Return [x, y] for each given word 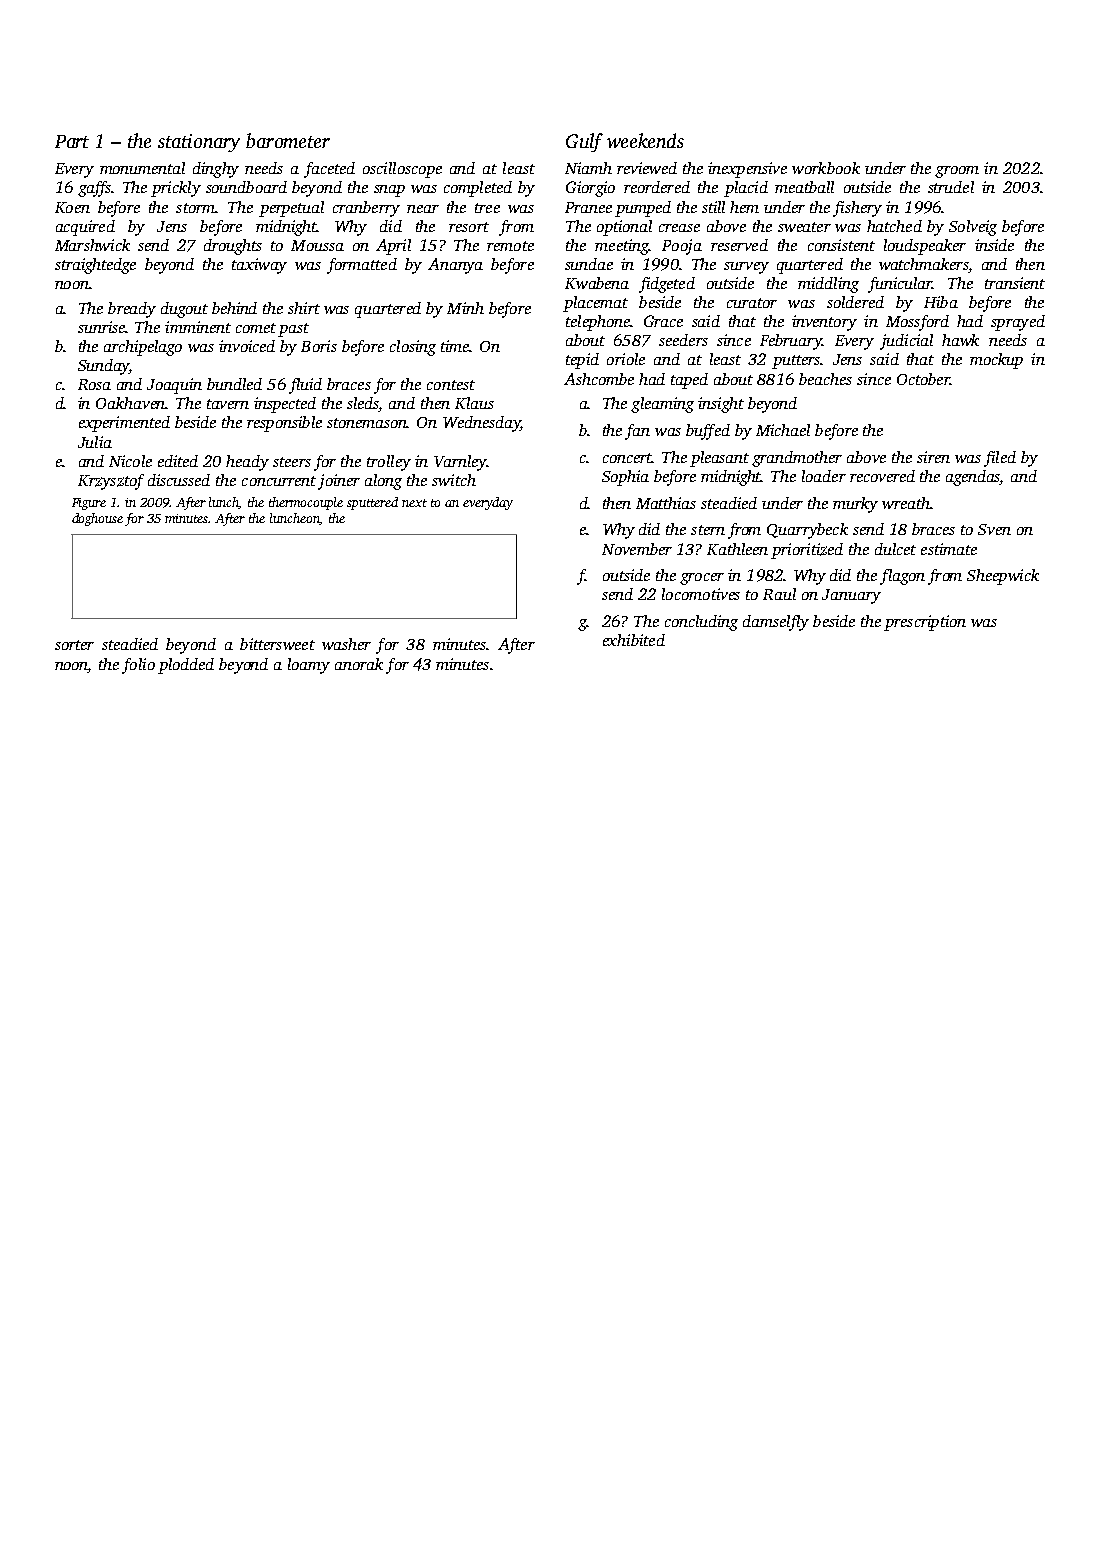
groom [957, 172]
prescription [925, 623]
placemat [595, 304]
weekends [645, 140]
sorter [74, 645]
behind [234, 308]
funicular [900, 285]
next [414, 503]
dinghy [216, 170]
